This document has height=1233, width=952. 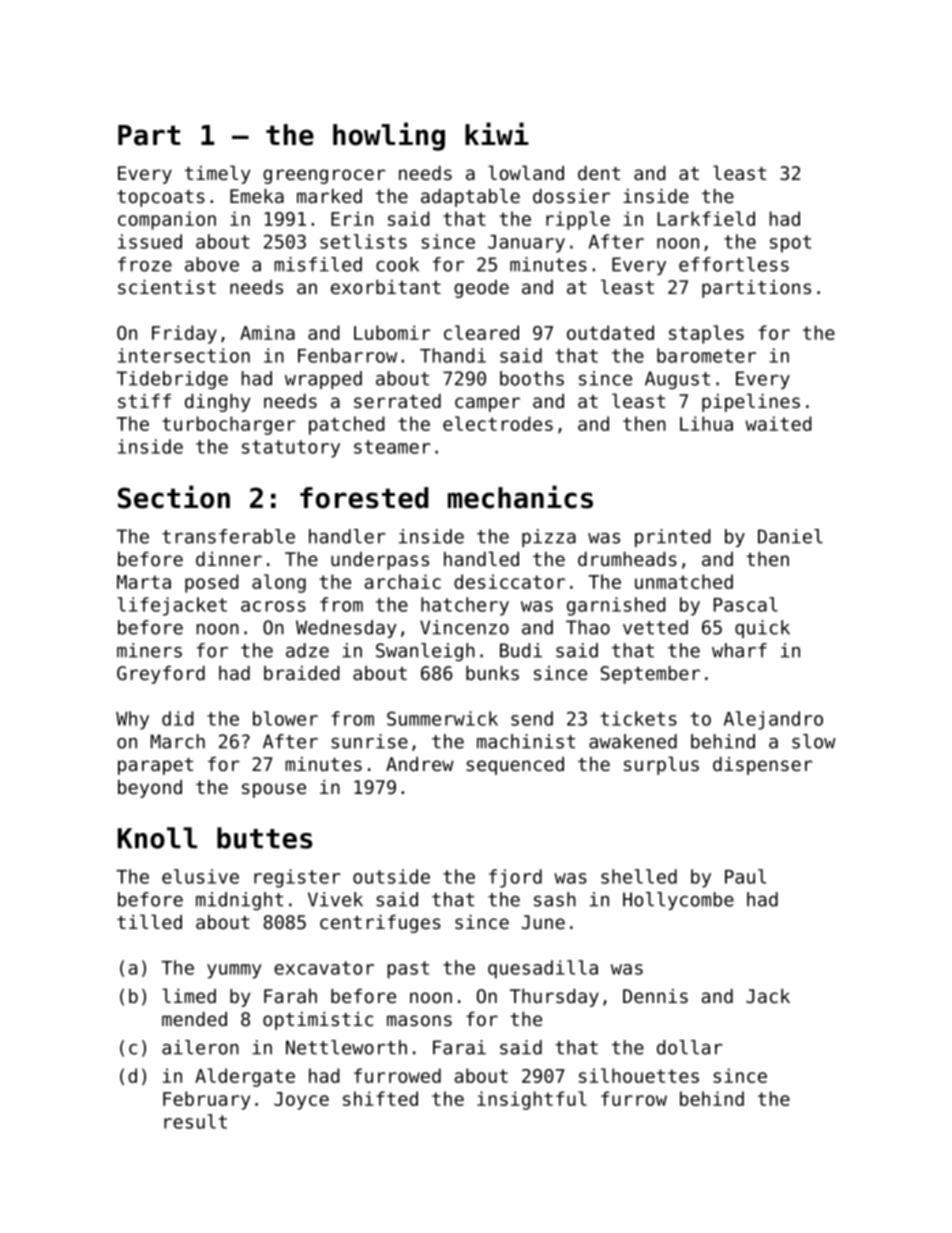 I want to click on waited, so click(x=778, y=423).
